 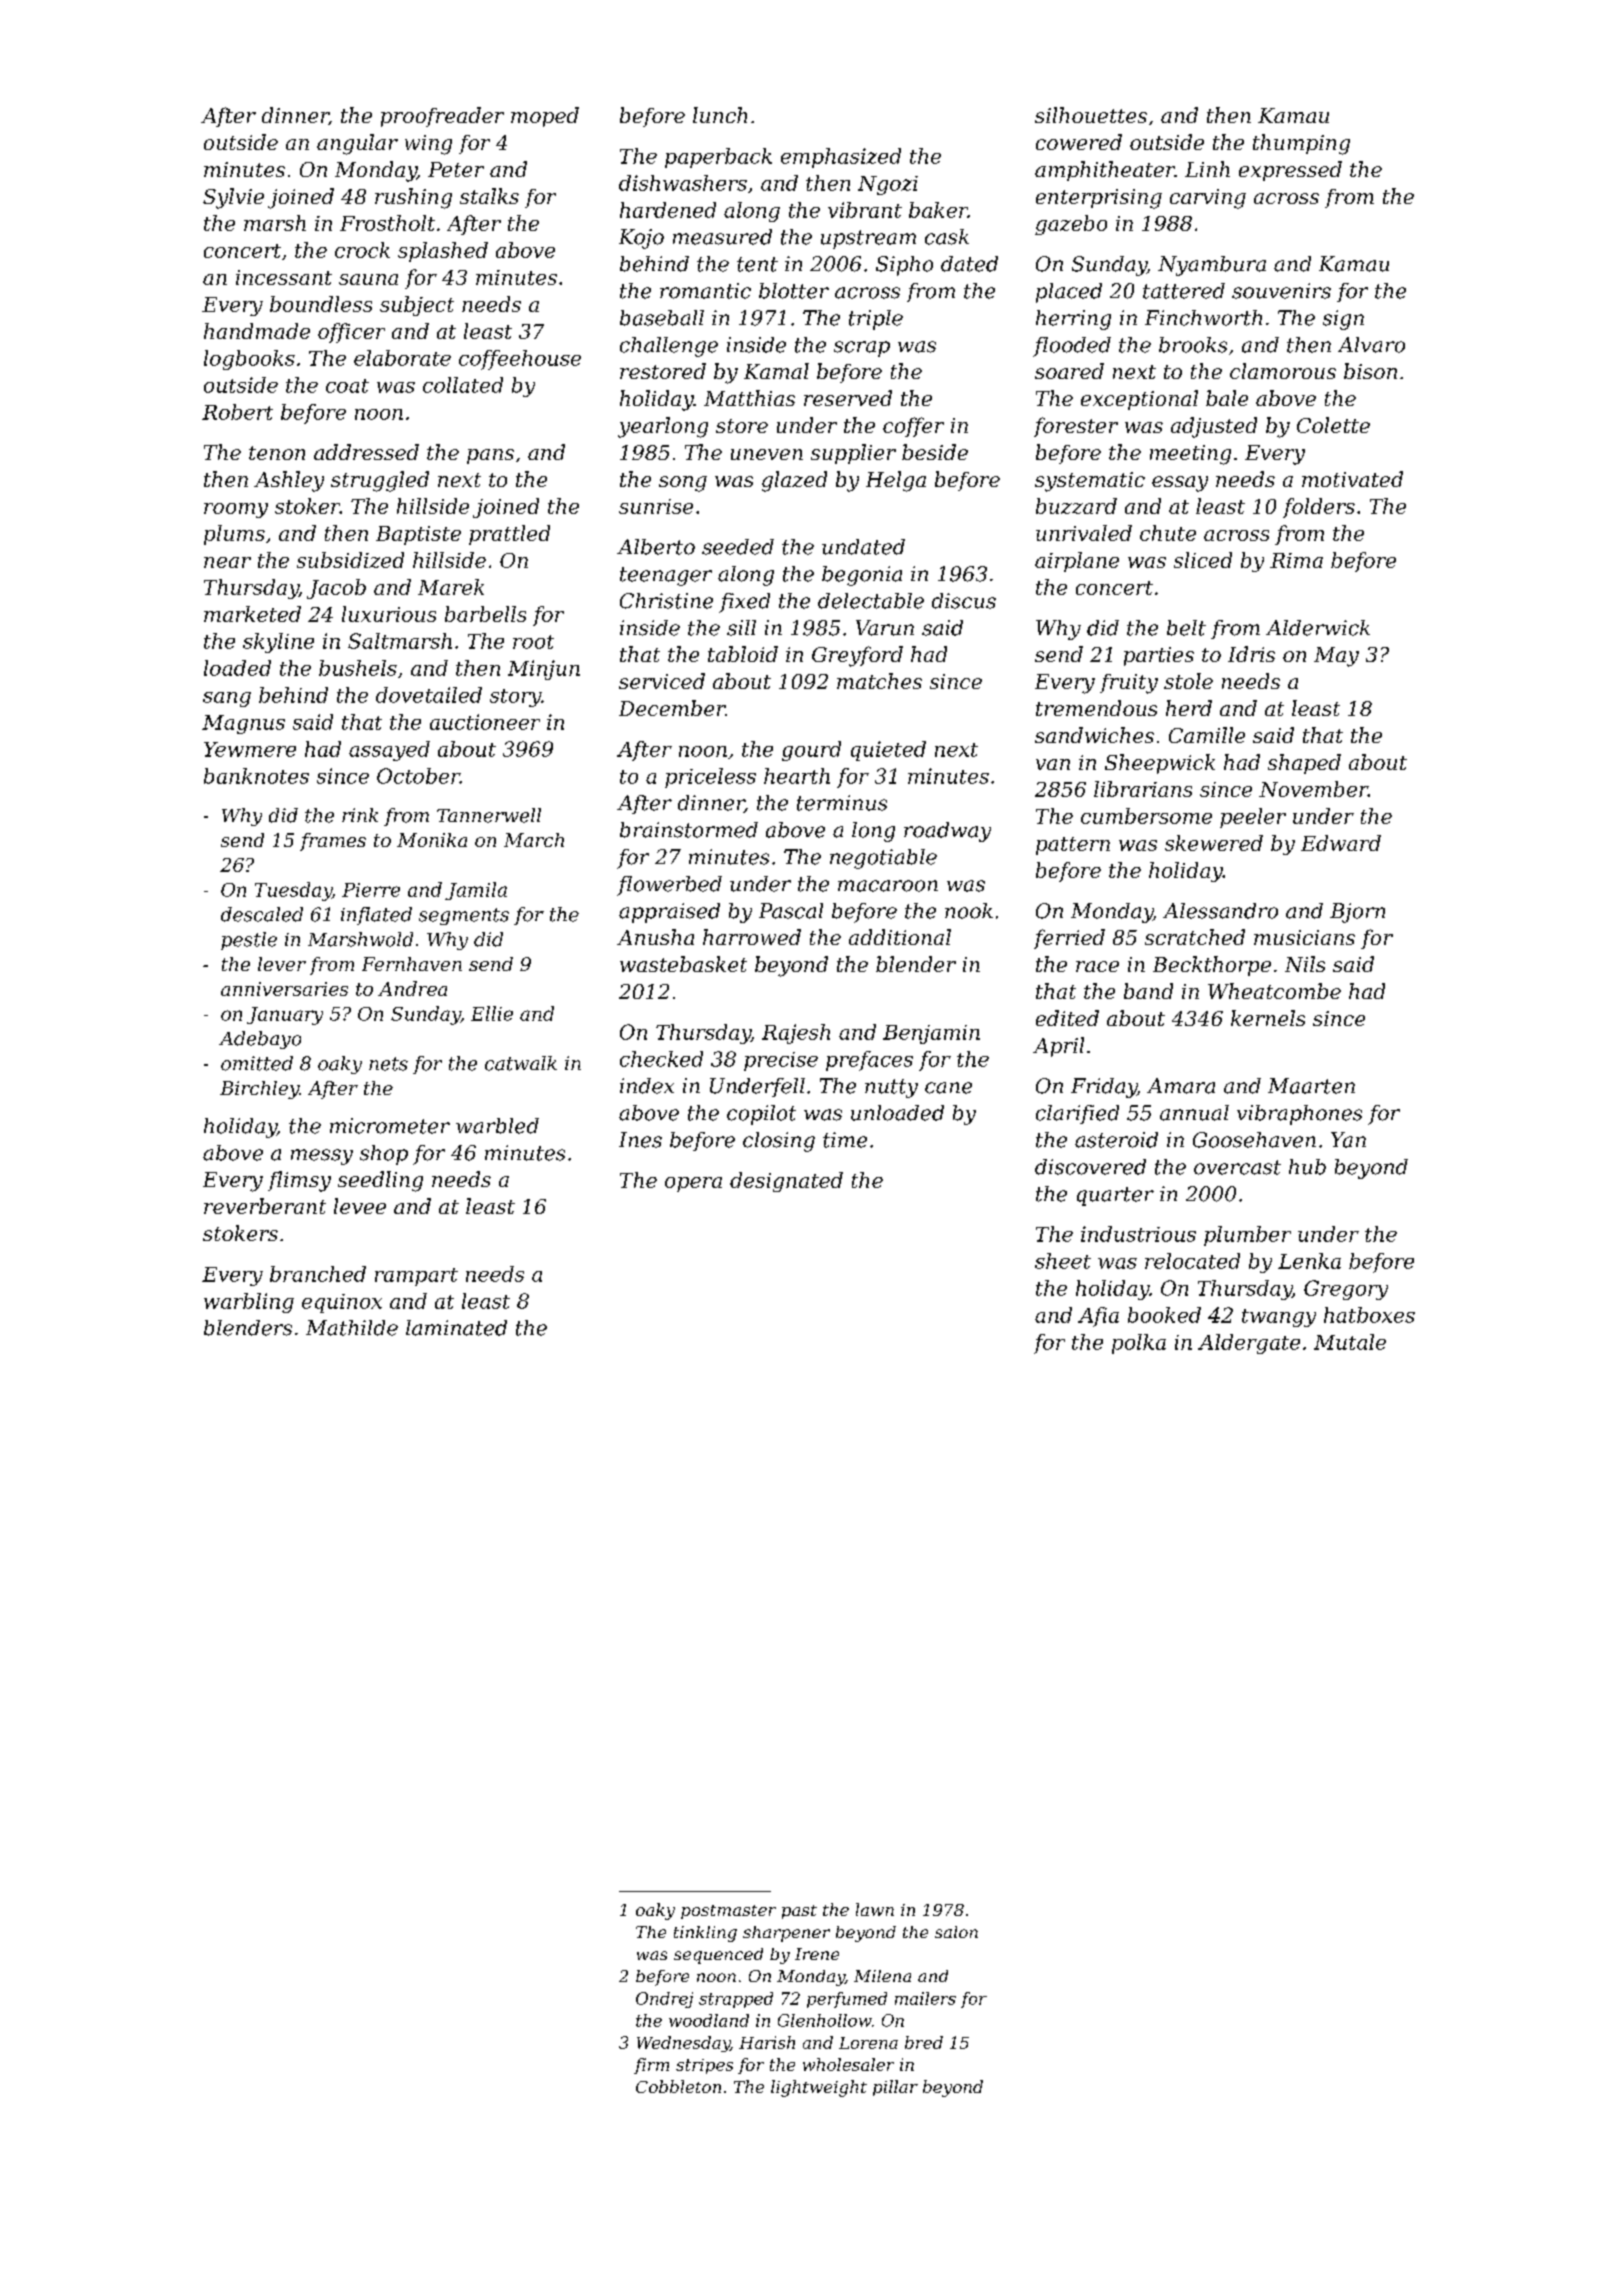 What do you see at coordinates (249, 360) in the screenshot?
I see `logbooks` at bounding box center [249, 360].
